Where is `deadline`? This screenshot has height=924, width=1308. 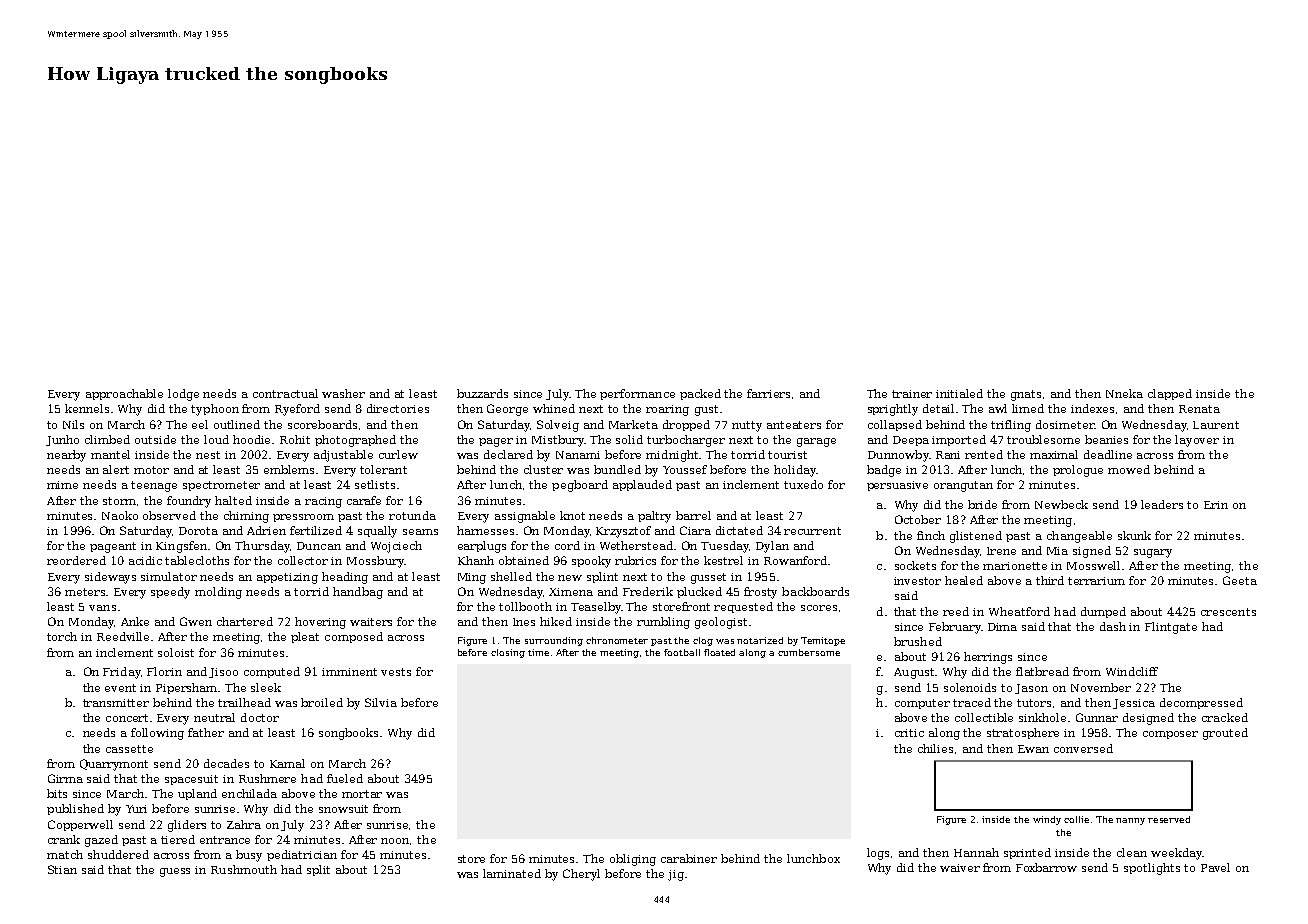
deadline is located at coordinates (1108, 454).
